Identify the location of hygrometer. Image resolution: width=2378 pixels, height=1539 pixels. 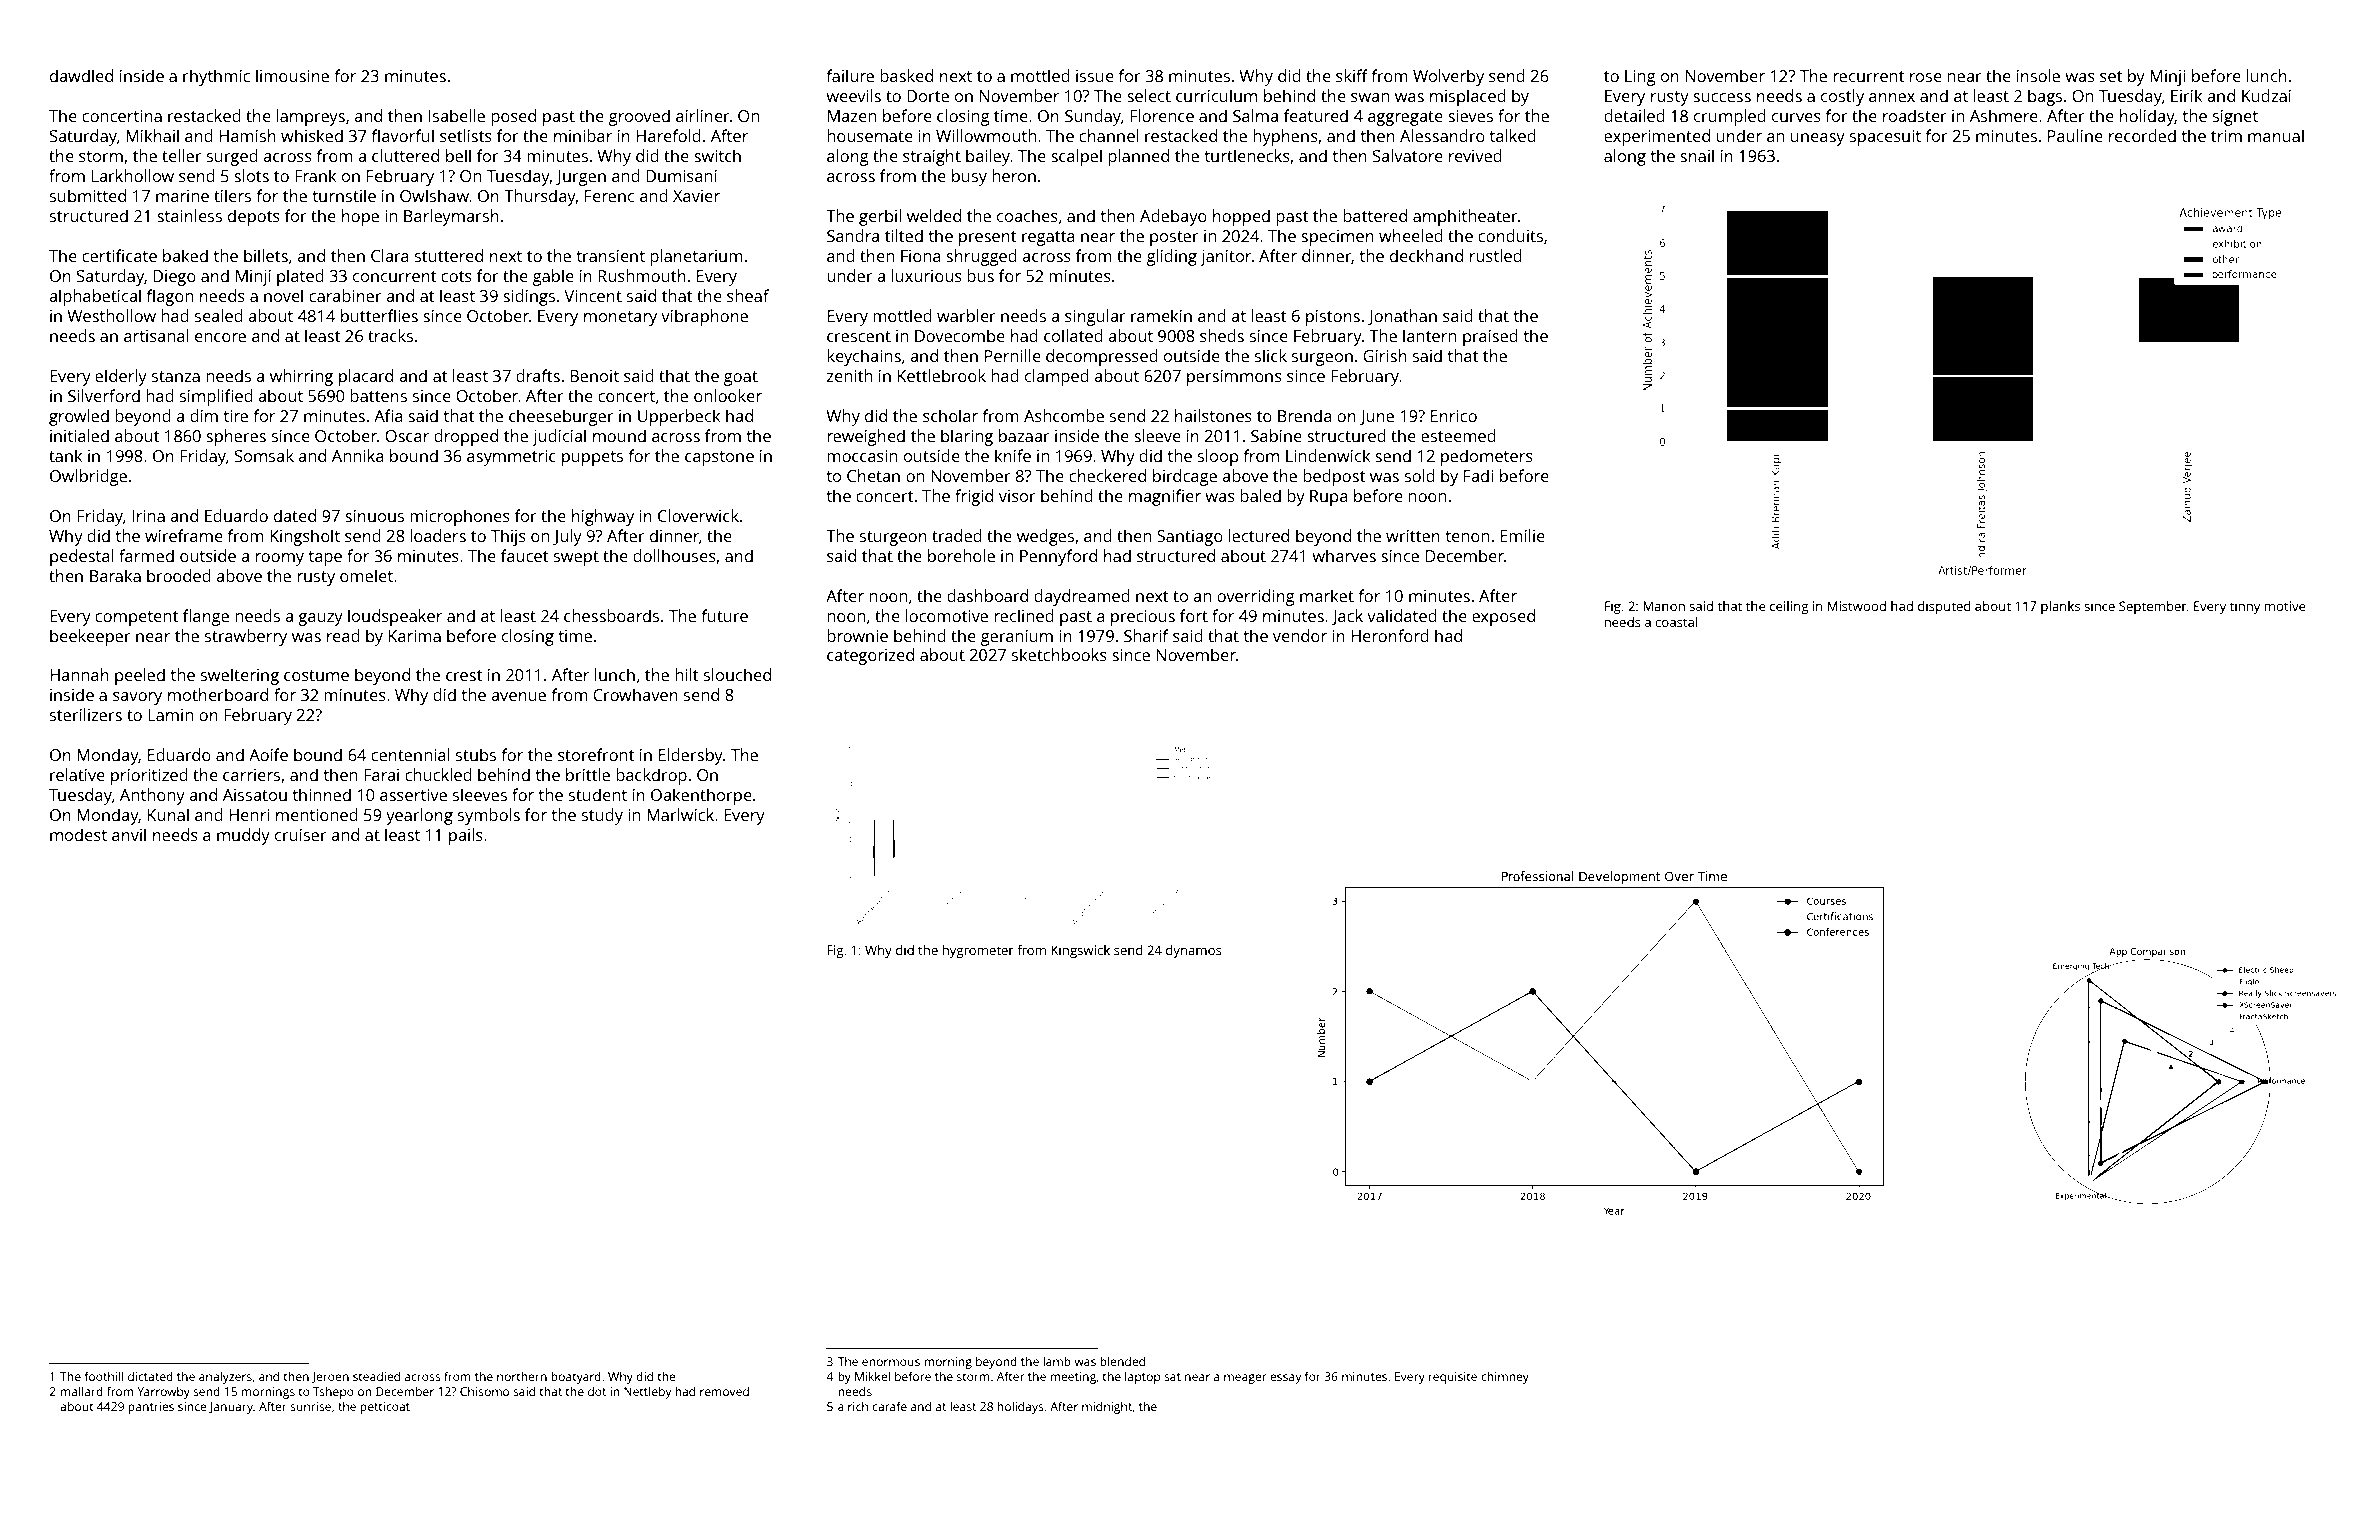
(978, 951).
